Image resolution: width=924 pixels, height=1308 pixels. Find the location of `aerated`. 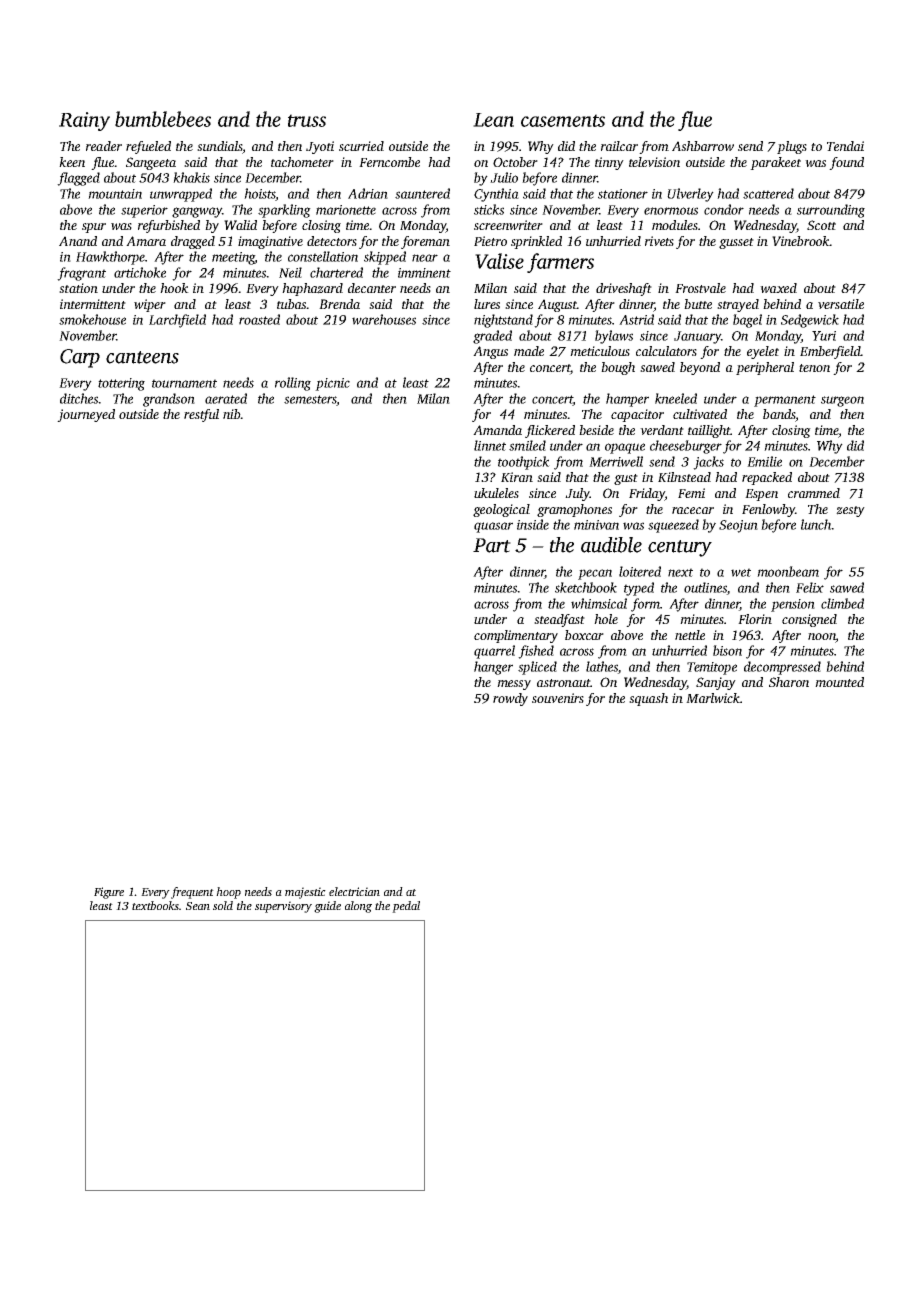

aerated is located at coordinates (226, 398).
